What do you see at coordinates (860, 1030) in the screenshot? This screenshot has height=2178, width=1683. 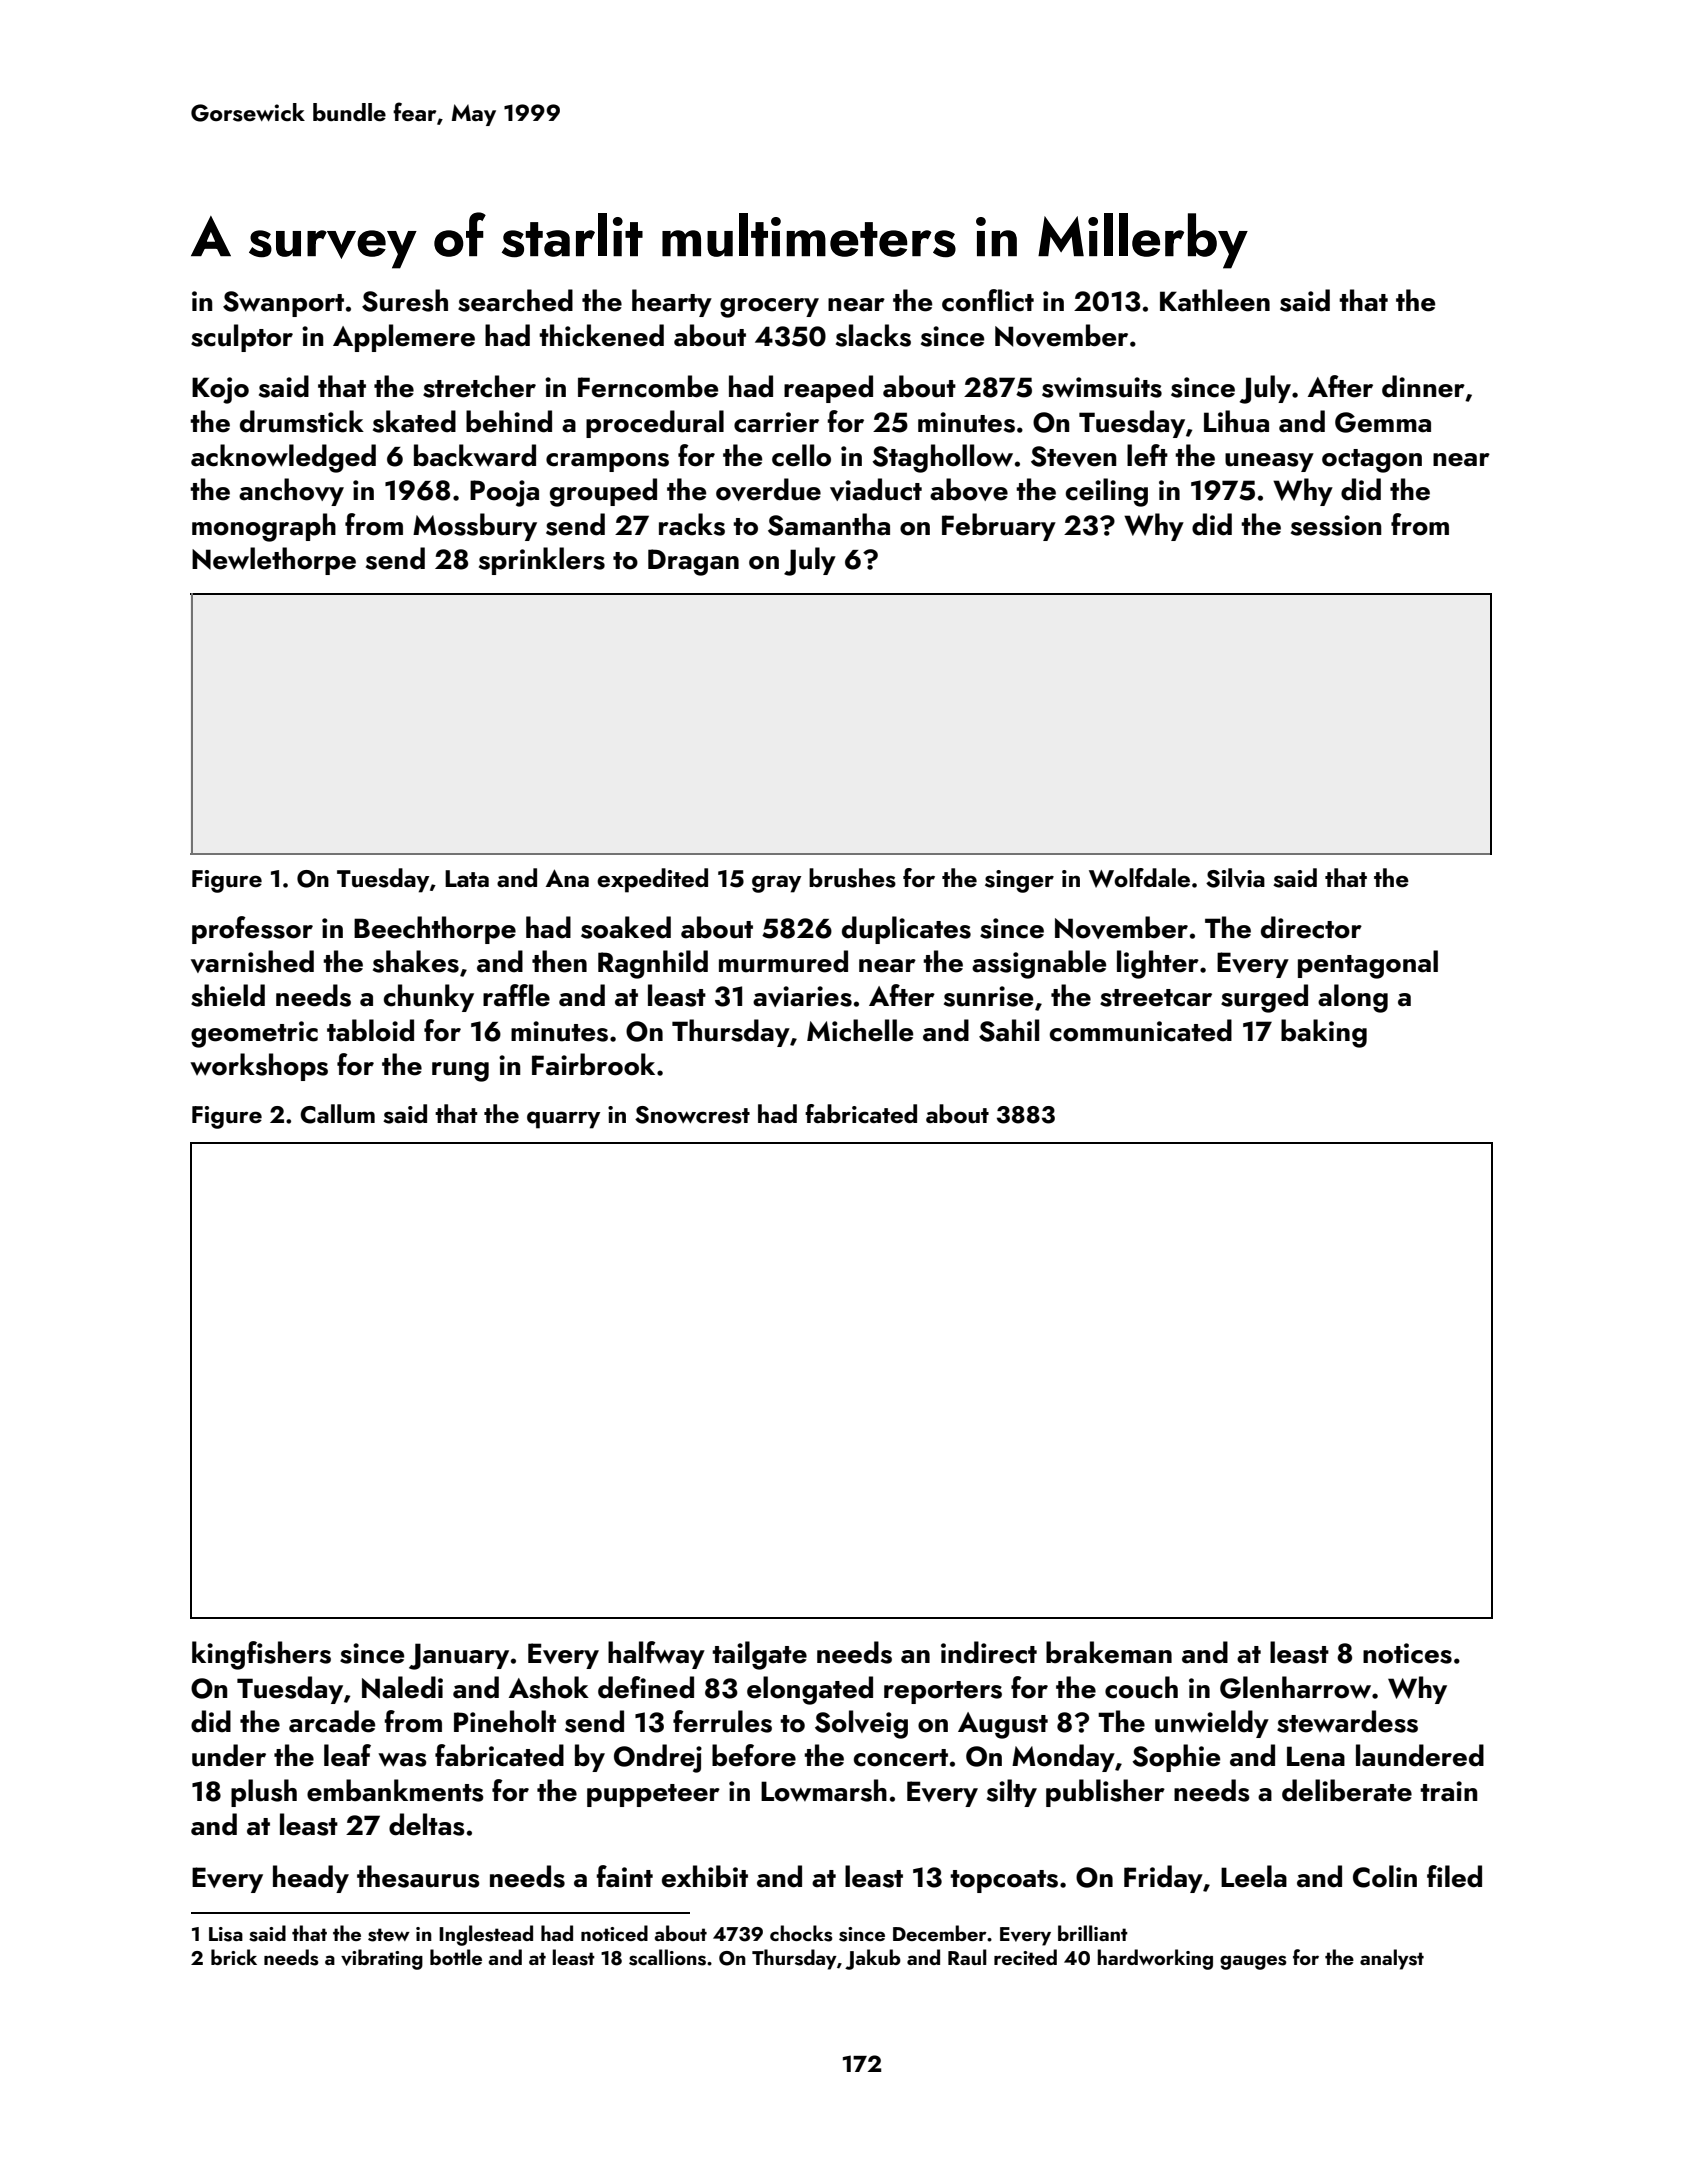 I see `Michelle` at bounding box center [860, 1030].
